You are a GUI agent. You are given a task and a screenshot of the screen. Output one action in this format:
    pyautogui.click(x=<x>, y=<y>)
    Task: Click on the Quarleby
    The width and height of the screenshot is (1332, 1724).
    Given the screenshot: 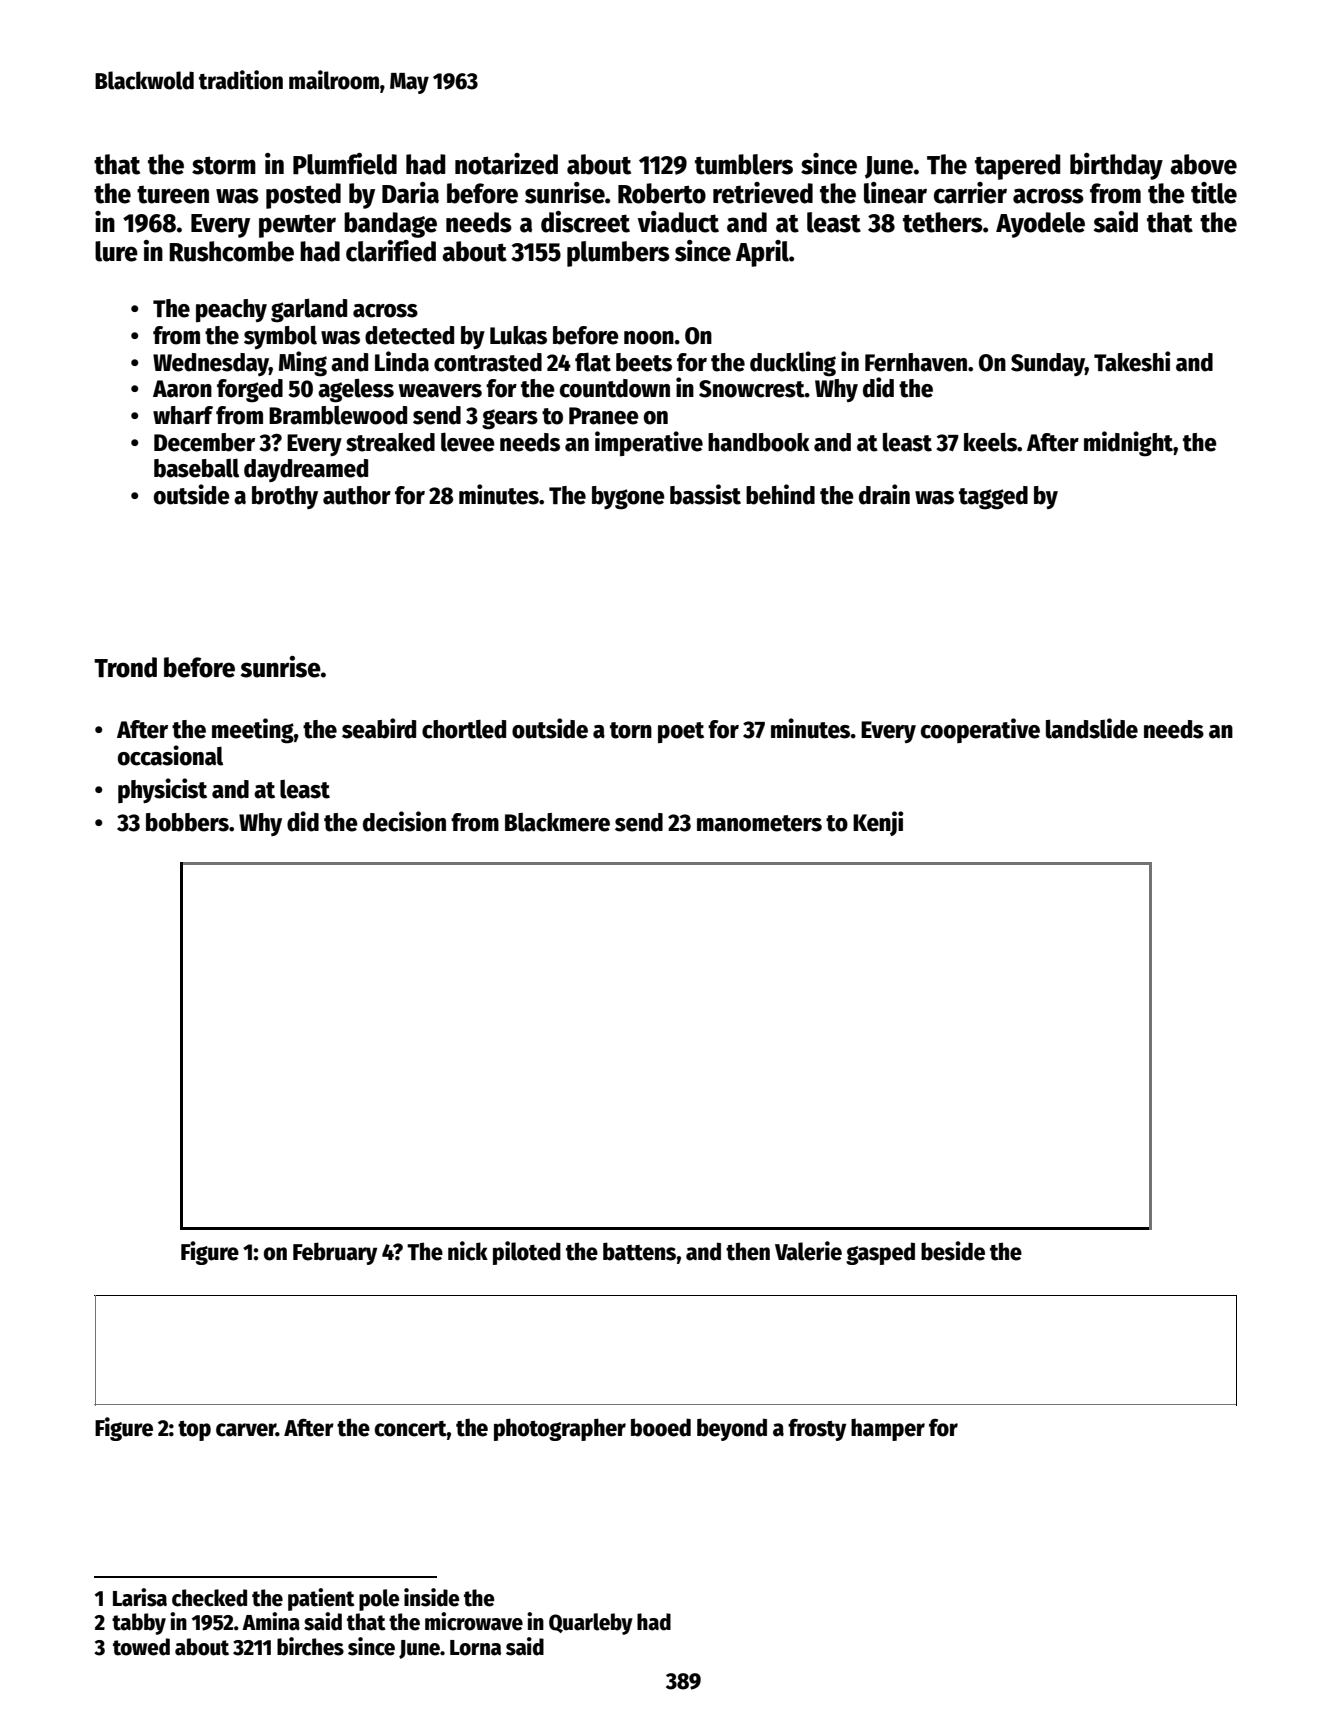 What is the action you would take?
    pyautogui.click(x=591, y=1624)
